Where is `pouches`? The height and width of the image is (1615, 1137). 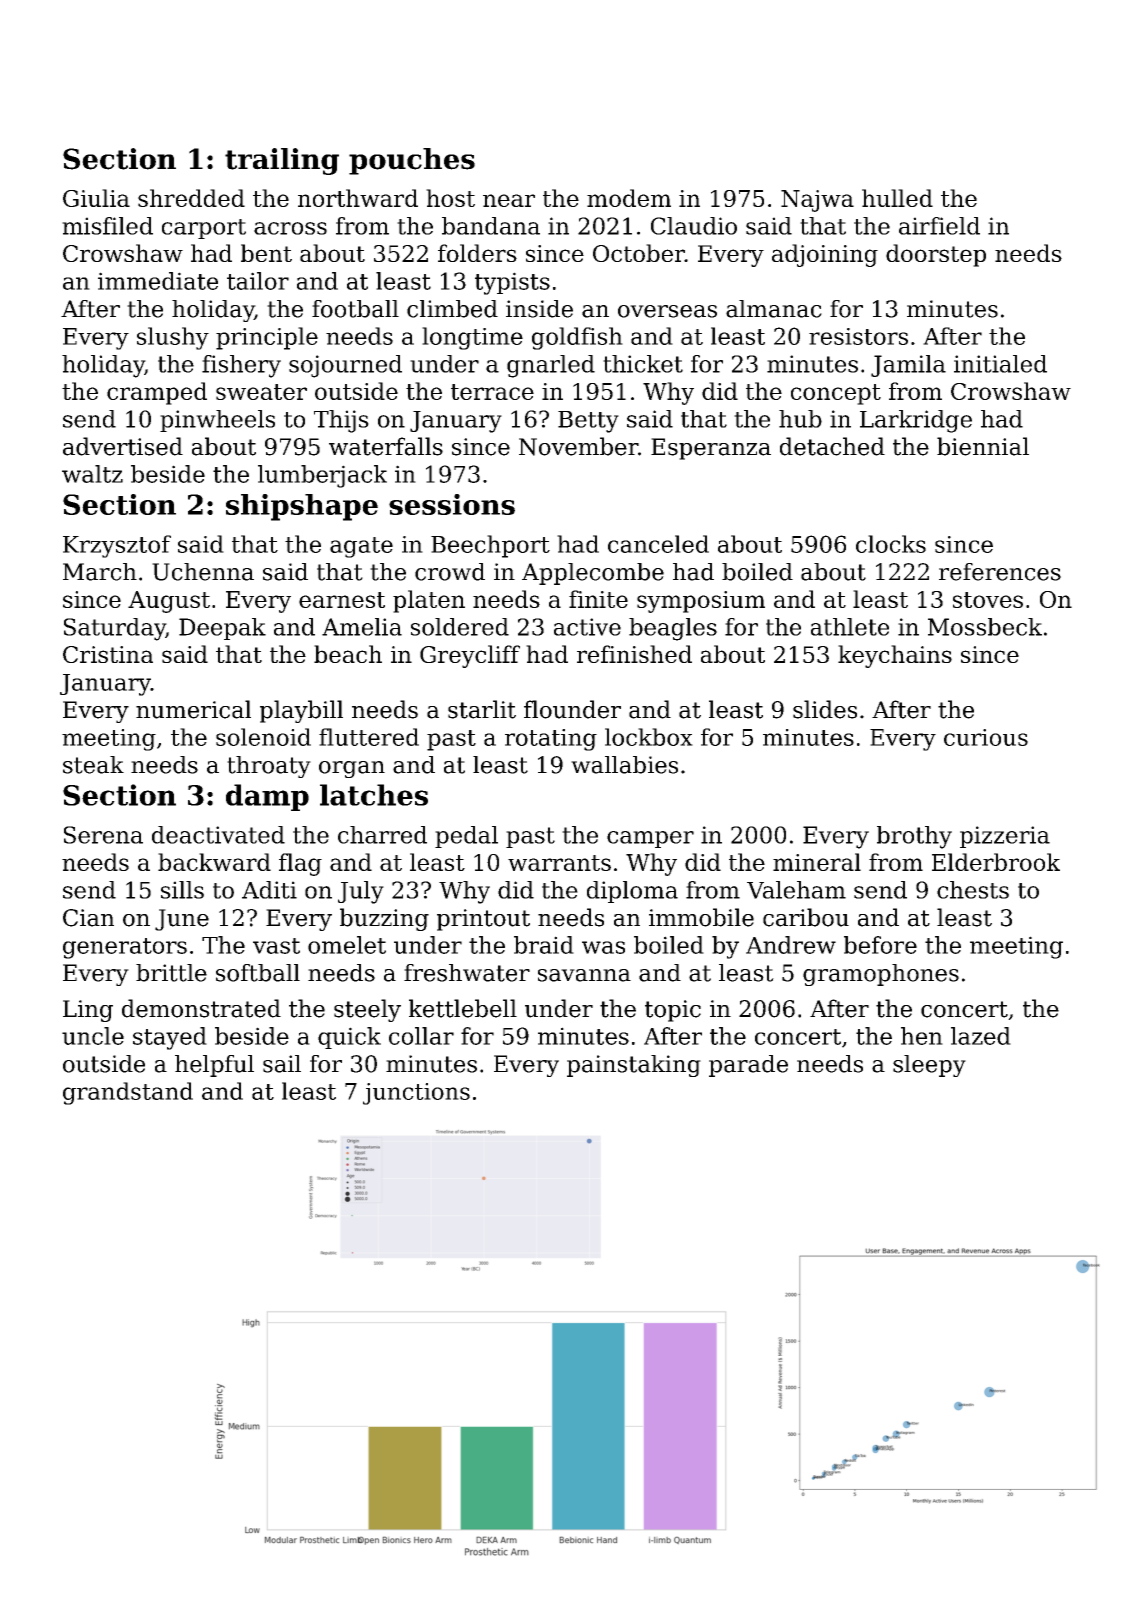 pouches is located at coordinates (412, 161).
